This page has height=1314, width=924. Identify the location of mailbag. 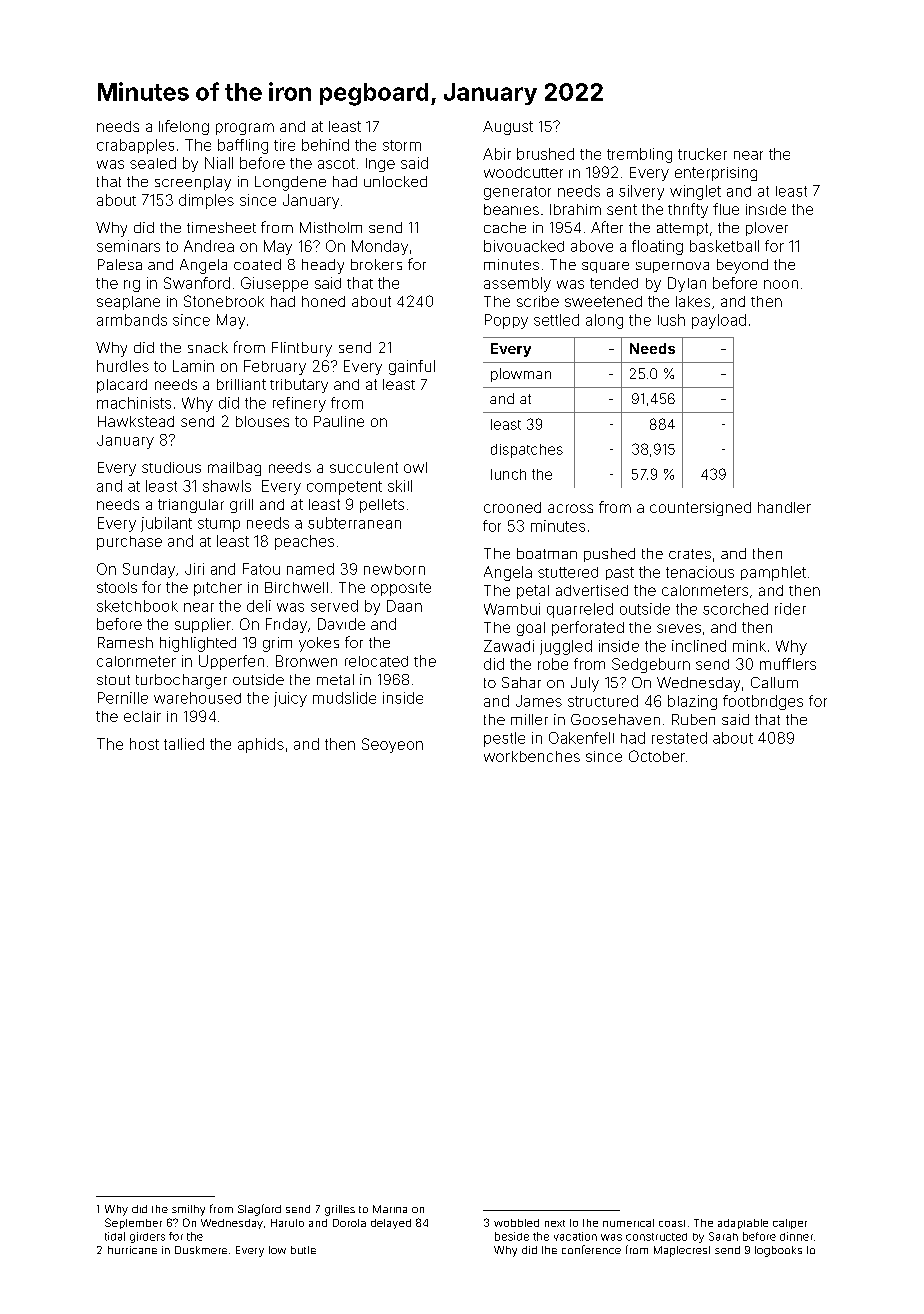
(234, 469).
